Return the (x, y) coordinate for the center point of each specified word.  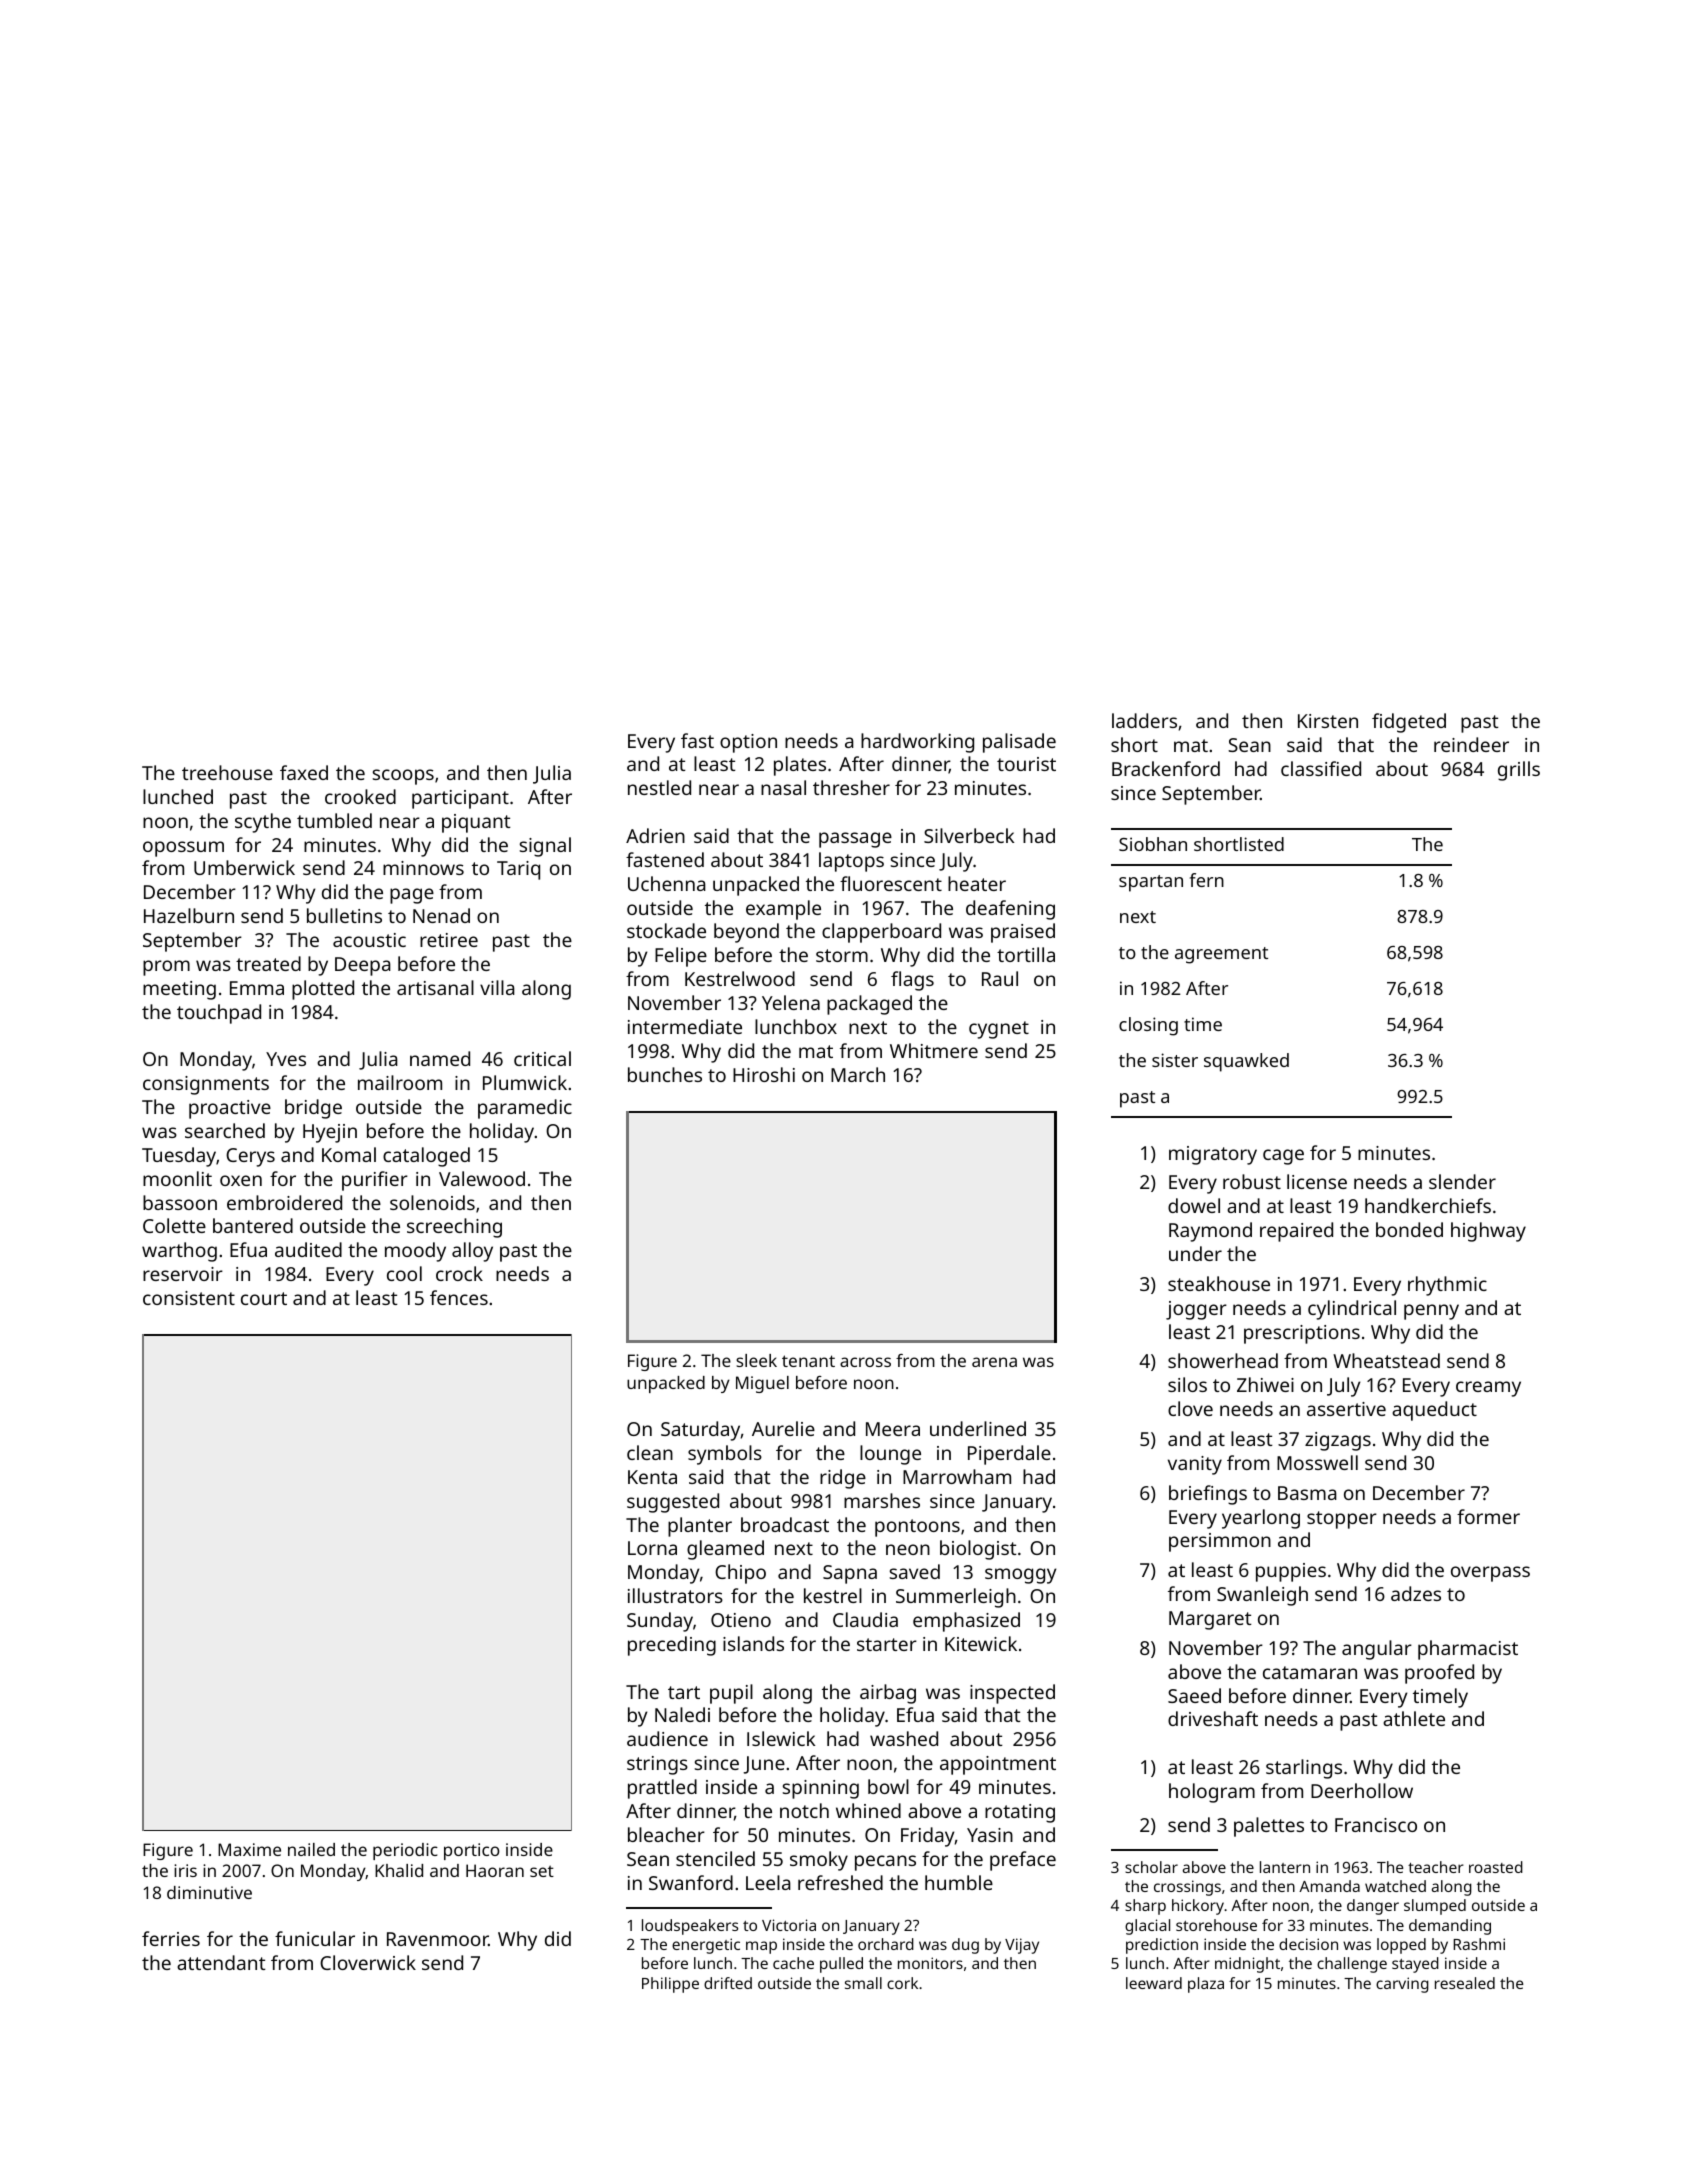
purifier (375, 1181)
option (748, 743)
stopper (1342, 1520)
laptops (851, 862)
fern (1207, 880)
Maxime (249, 1849)
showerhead (1223, 1360)
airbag (888, 1694)
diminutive (209, 1892)
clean (650, 1452)
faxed (304, 772)
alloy (472, 1252)
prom (166, 968)
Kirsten (1328, 721)
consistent (189, 1298)
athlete (1414, 1718)
